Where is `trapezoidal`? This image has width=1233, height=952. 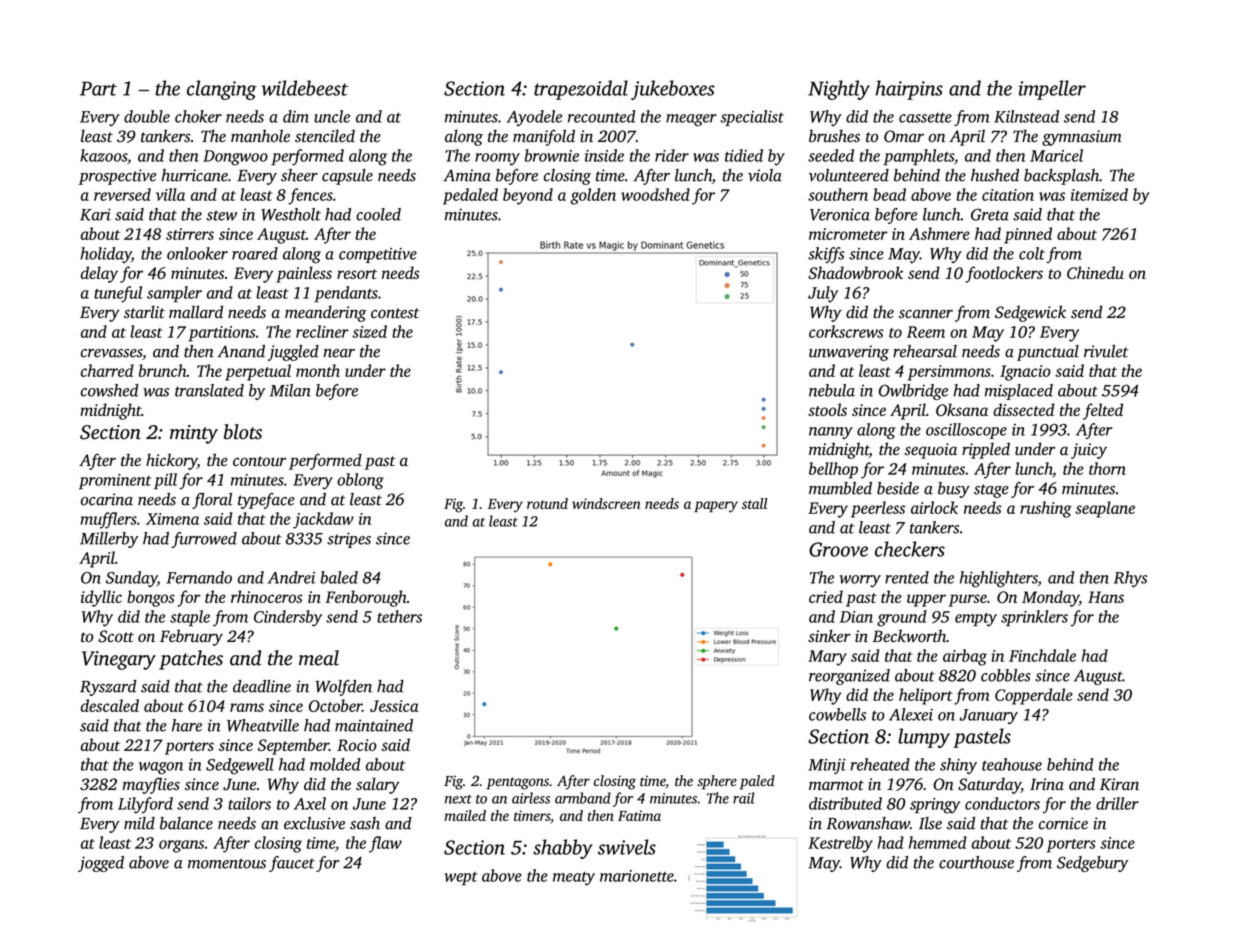
trapezoidal is located at coordinates (581, 90).
